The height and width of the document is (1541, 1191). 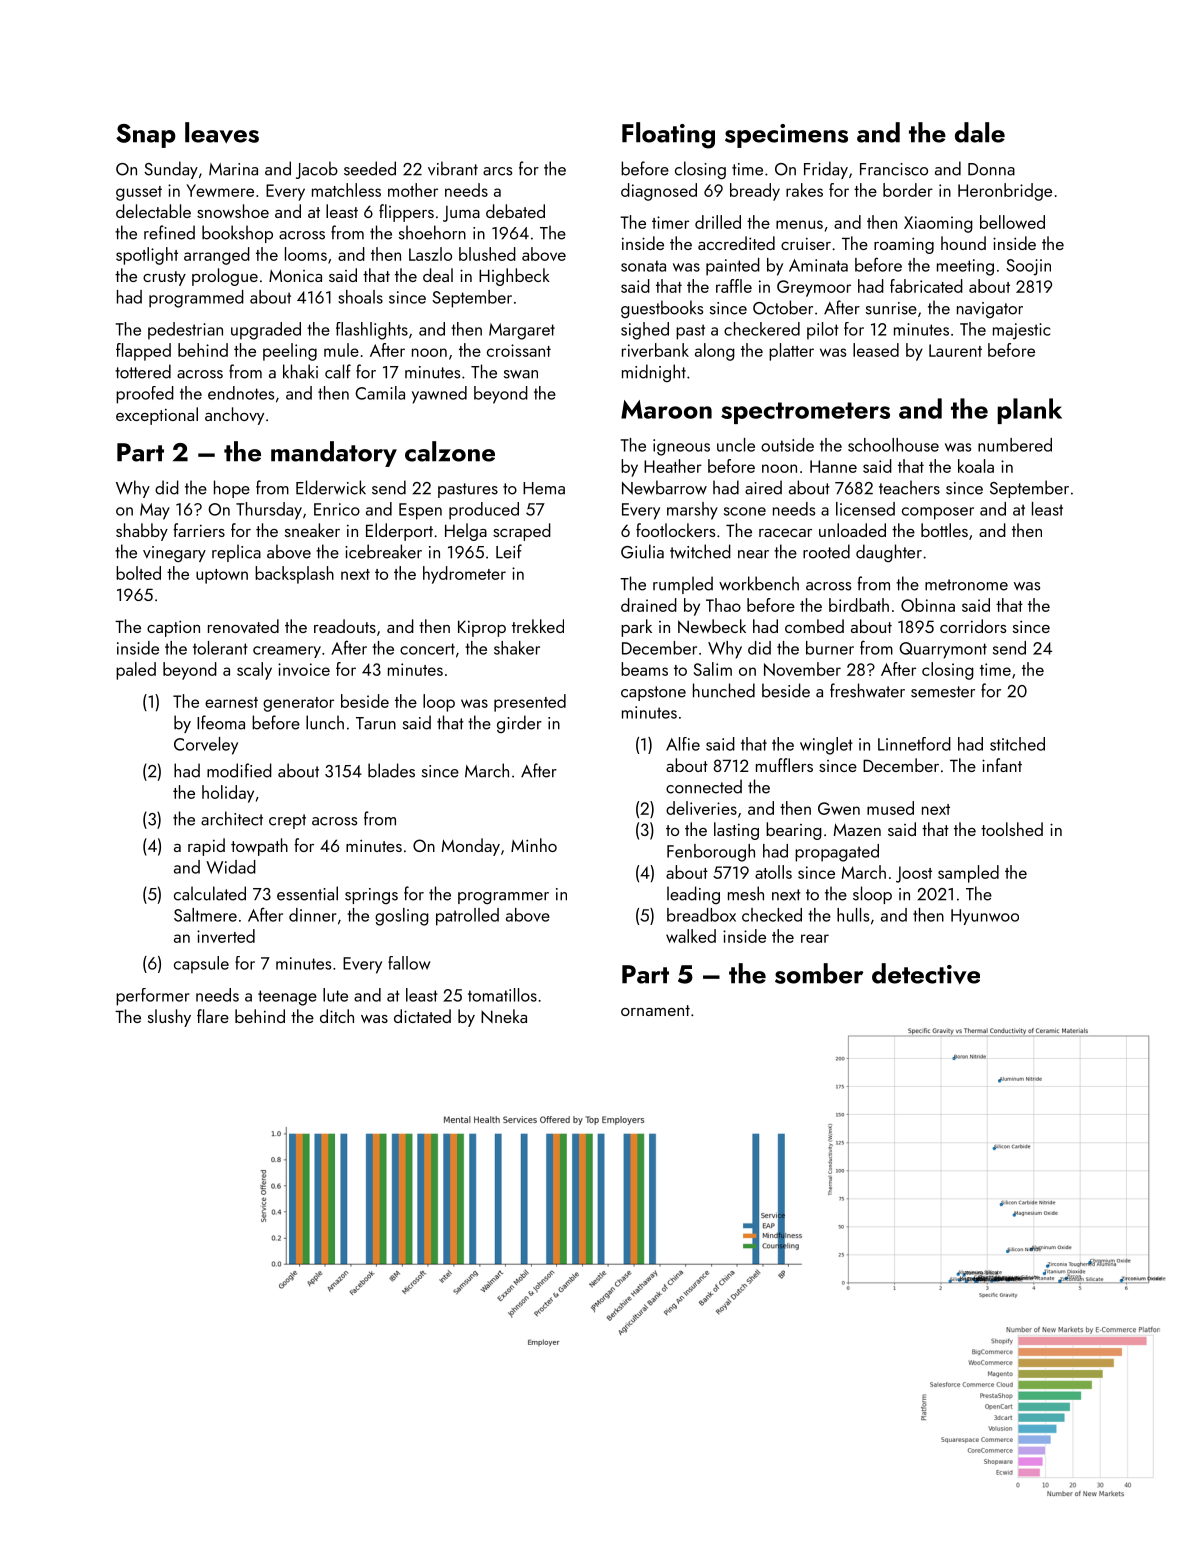 What do you see at coordinates (659, 192) in the document?
I see `diagnosed` at bounding box center [659, 192].
